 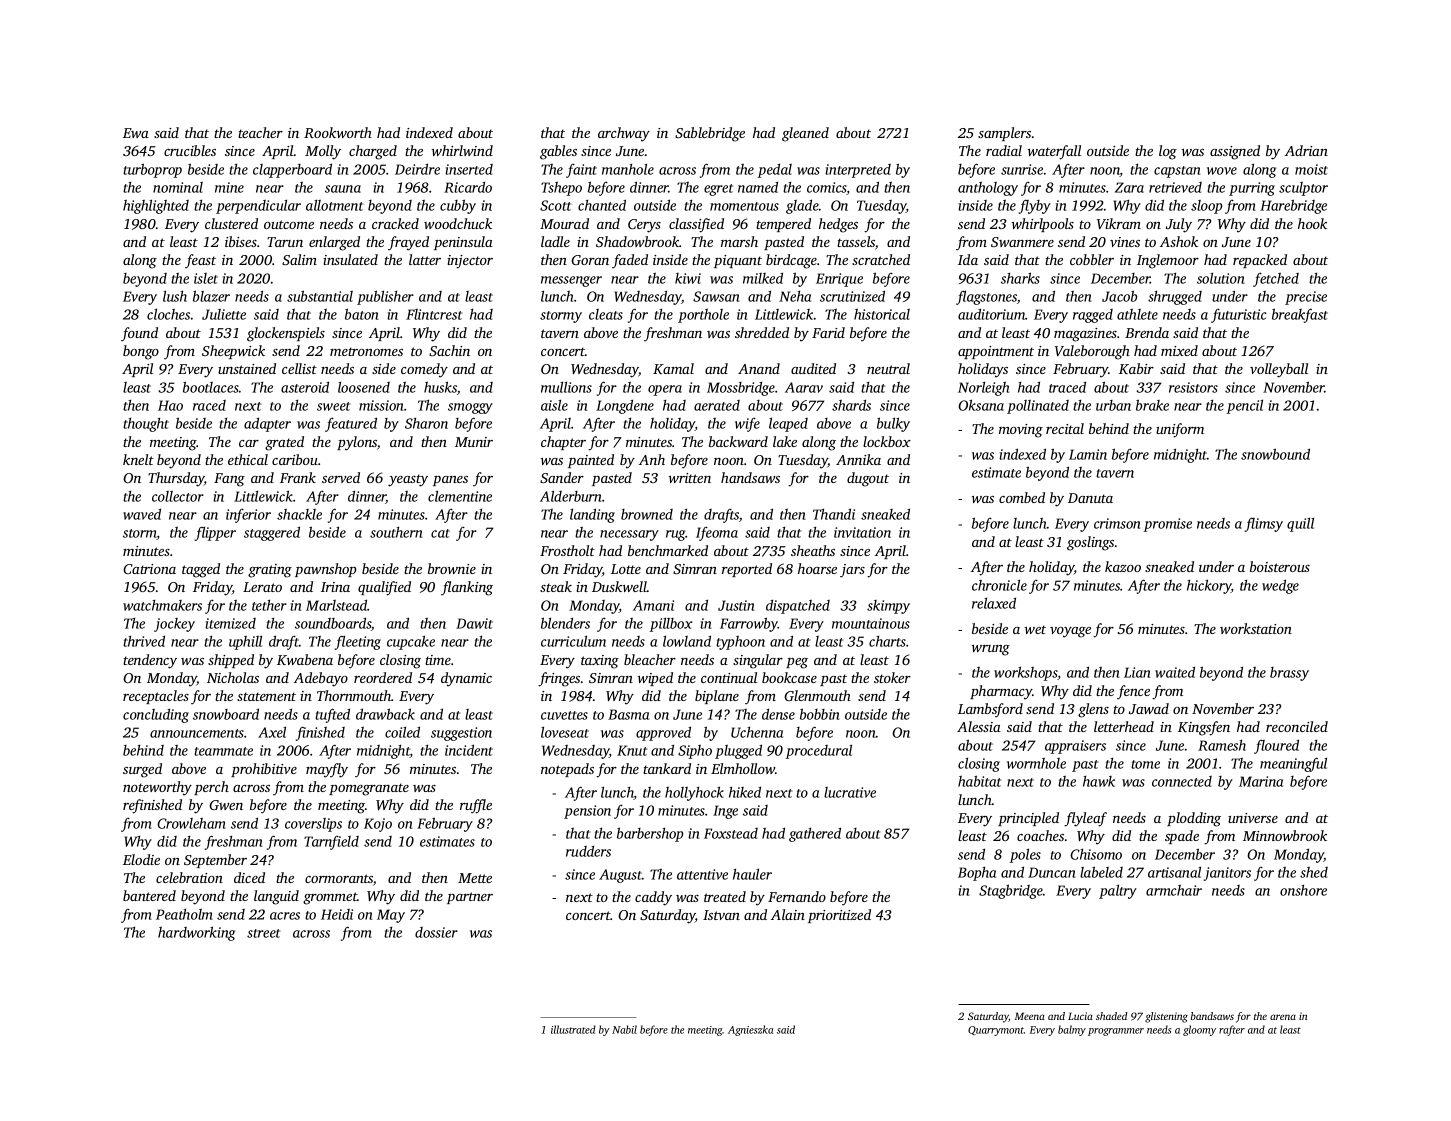 What do you see at coordinates (1043, 225) in the page?
I see `whirlpools` at bounding box center [1043, 225].
